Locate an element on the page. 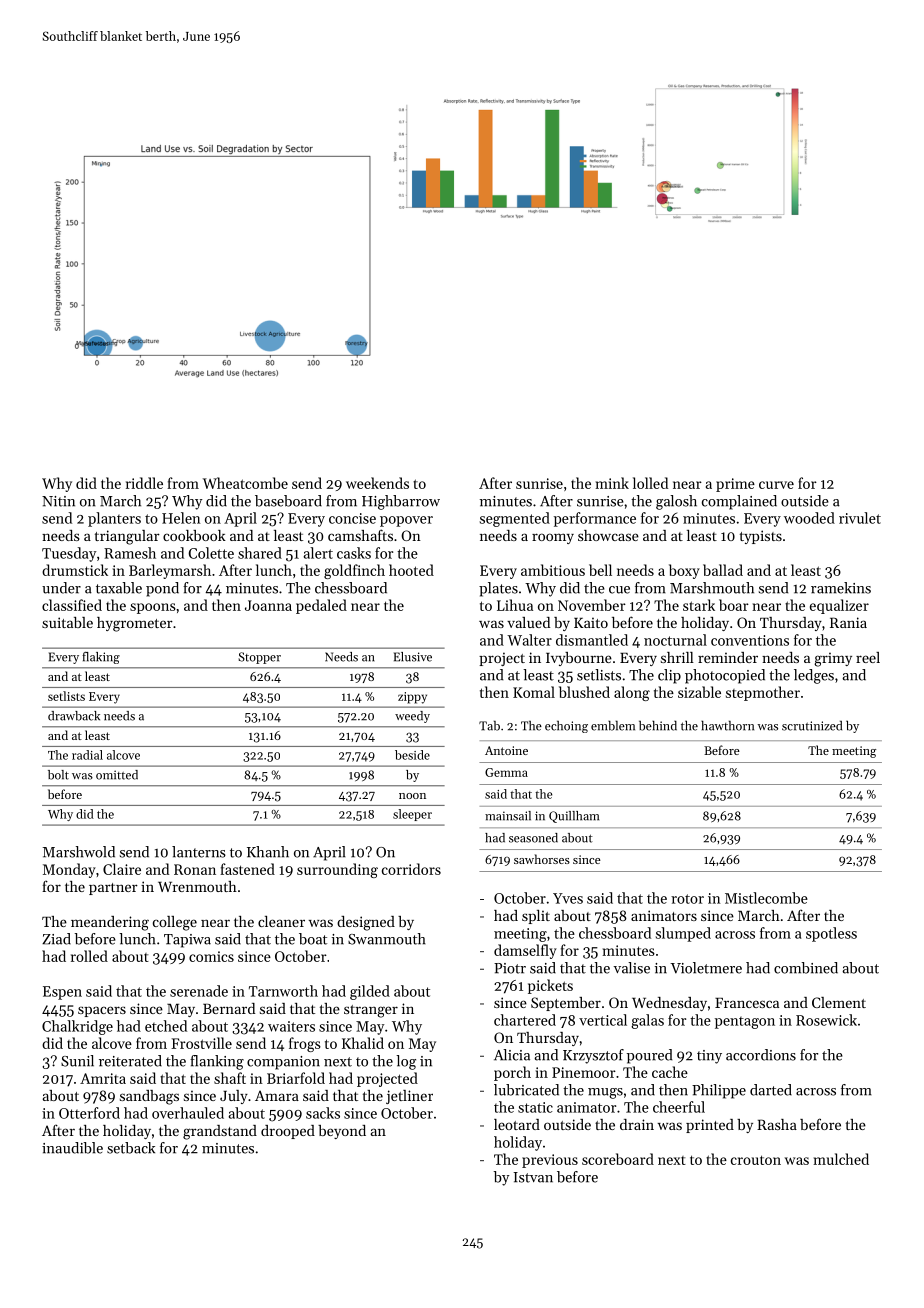 This image has width=924, height=1308. bolt is located at coordinates (58, 775).
